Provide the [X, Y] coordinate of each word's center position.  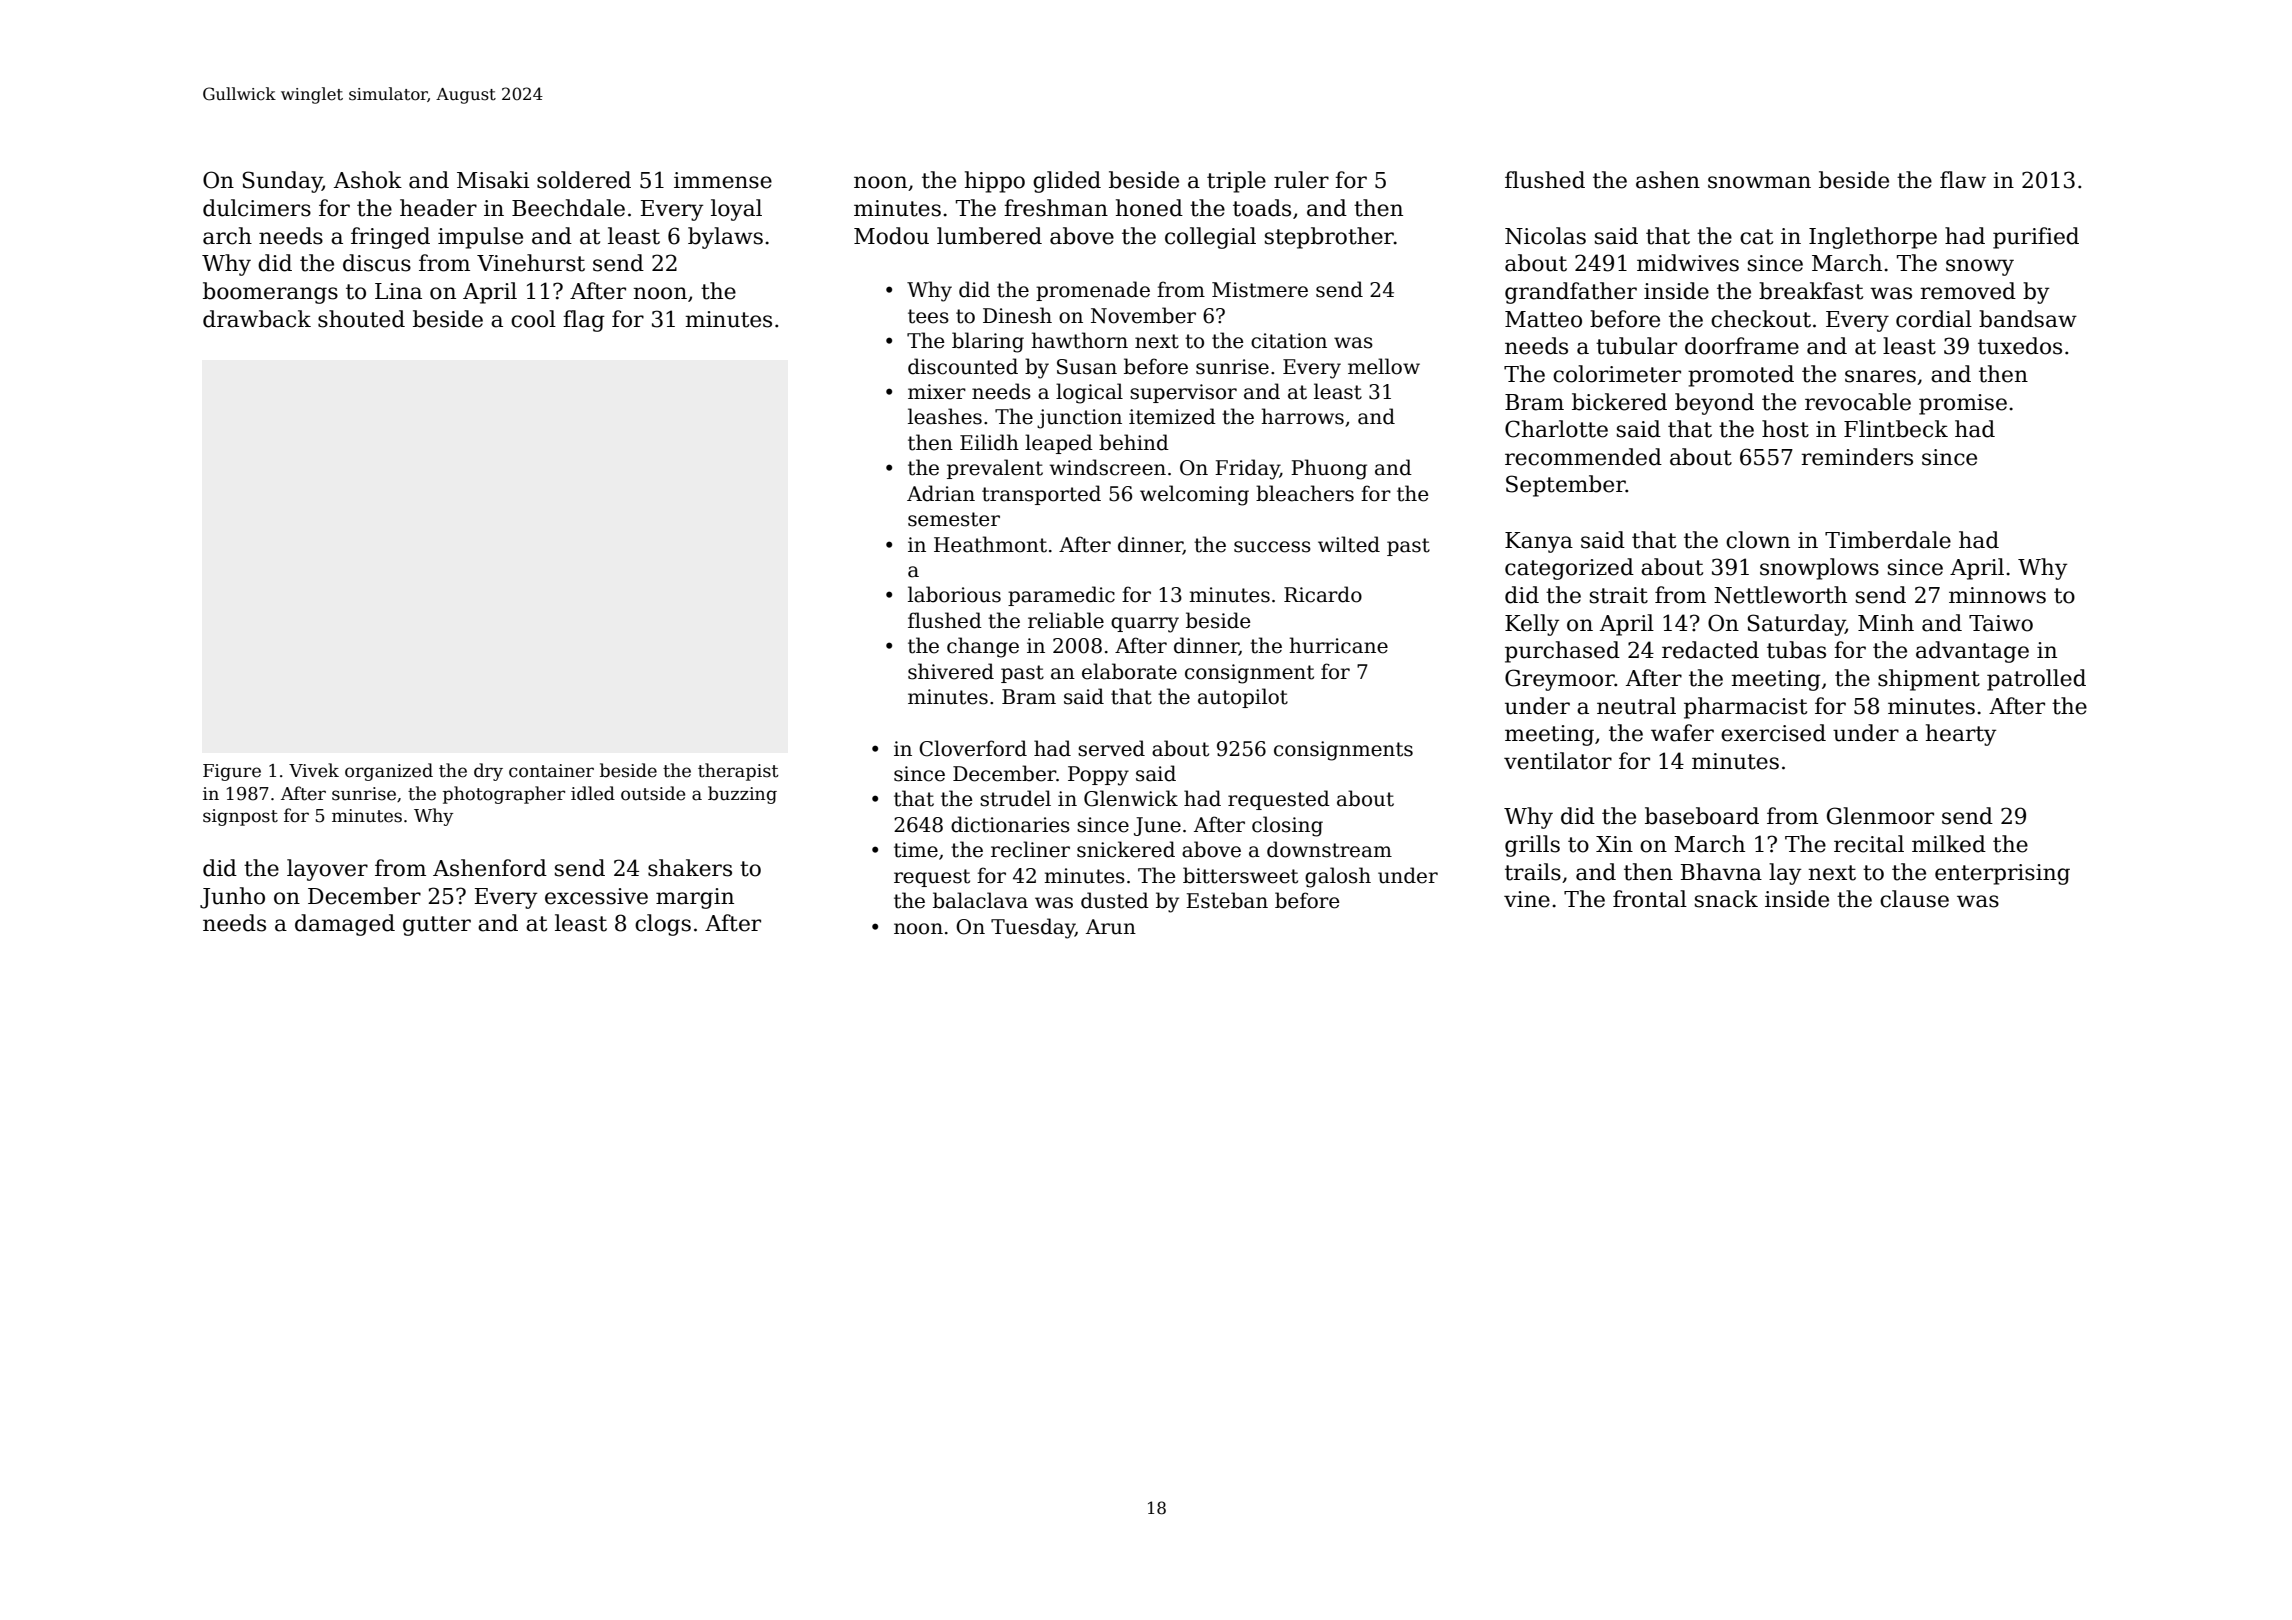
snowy [1980, 267]
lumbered [989, 236]
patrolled [2036, 680]
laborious [954, 594]
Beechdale [568, 208]
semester [954, 519]
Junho [232, 898]
